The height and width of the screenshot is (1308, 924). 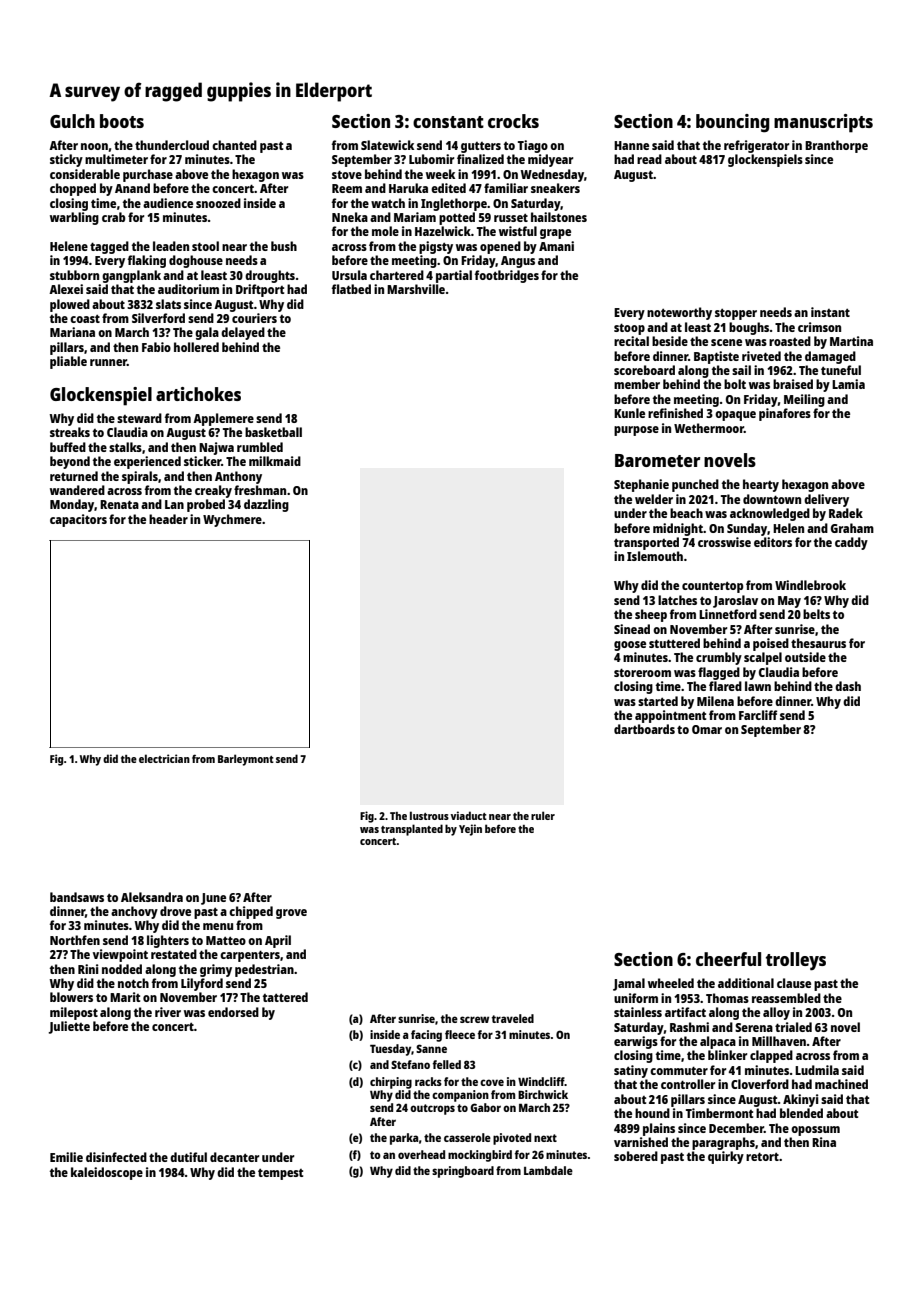 What do you see at coordinates (543, 815) in the screenshot?
I see `ruler` at bounding box center [543, 815].
